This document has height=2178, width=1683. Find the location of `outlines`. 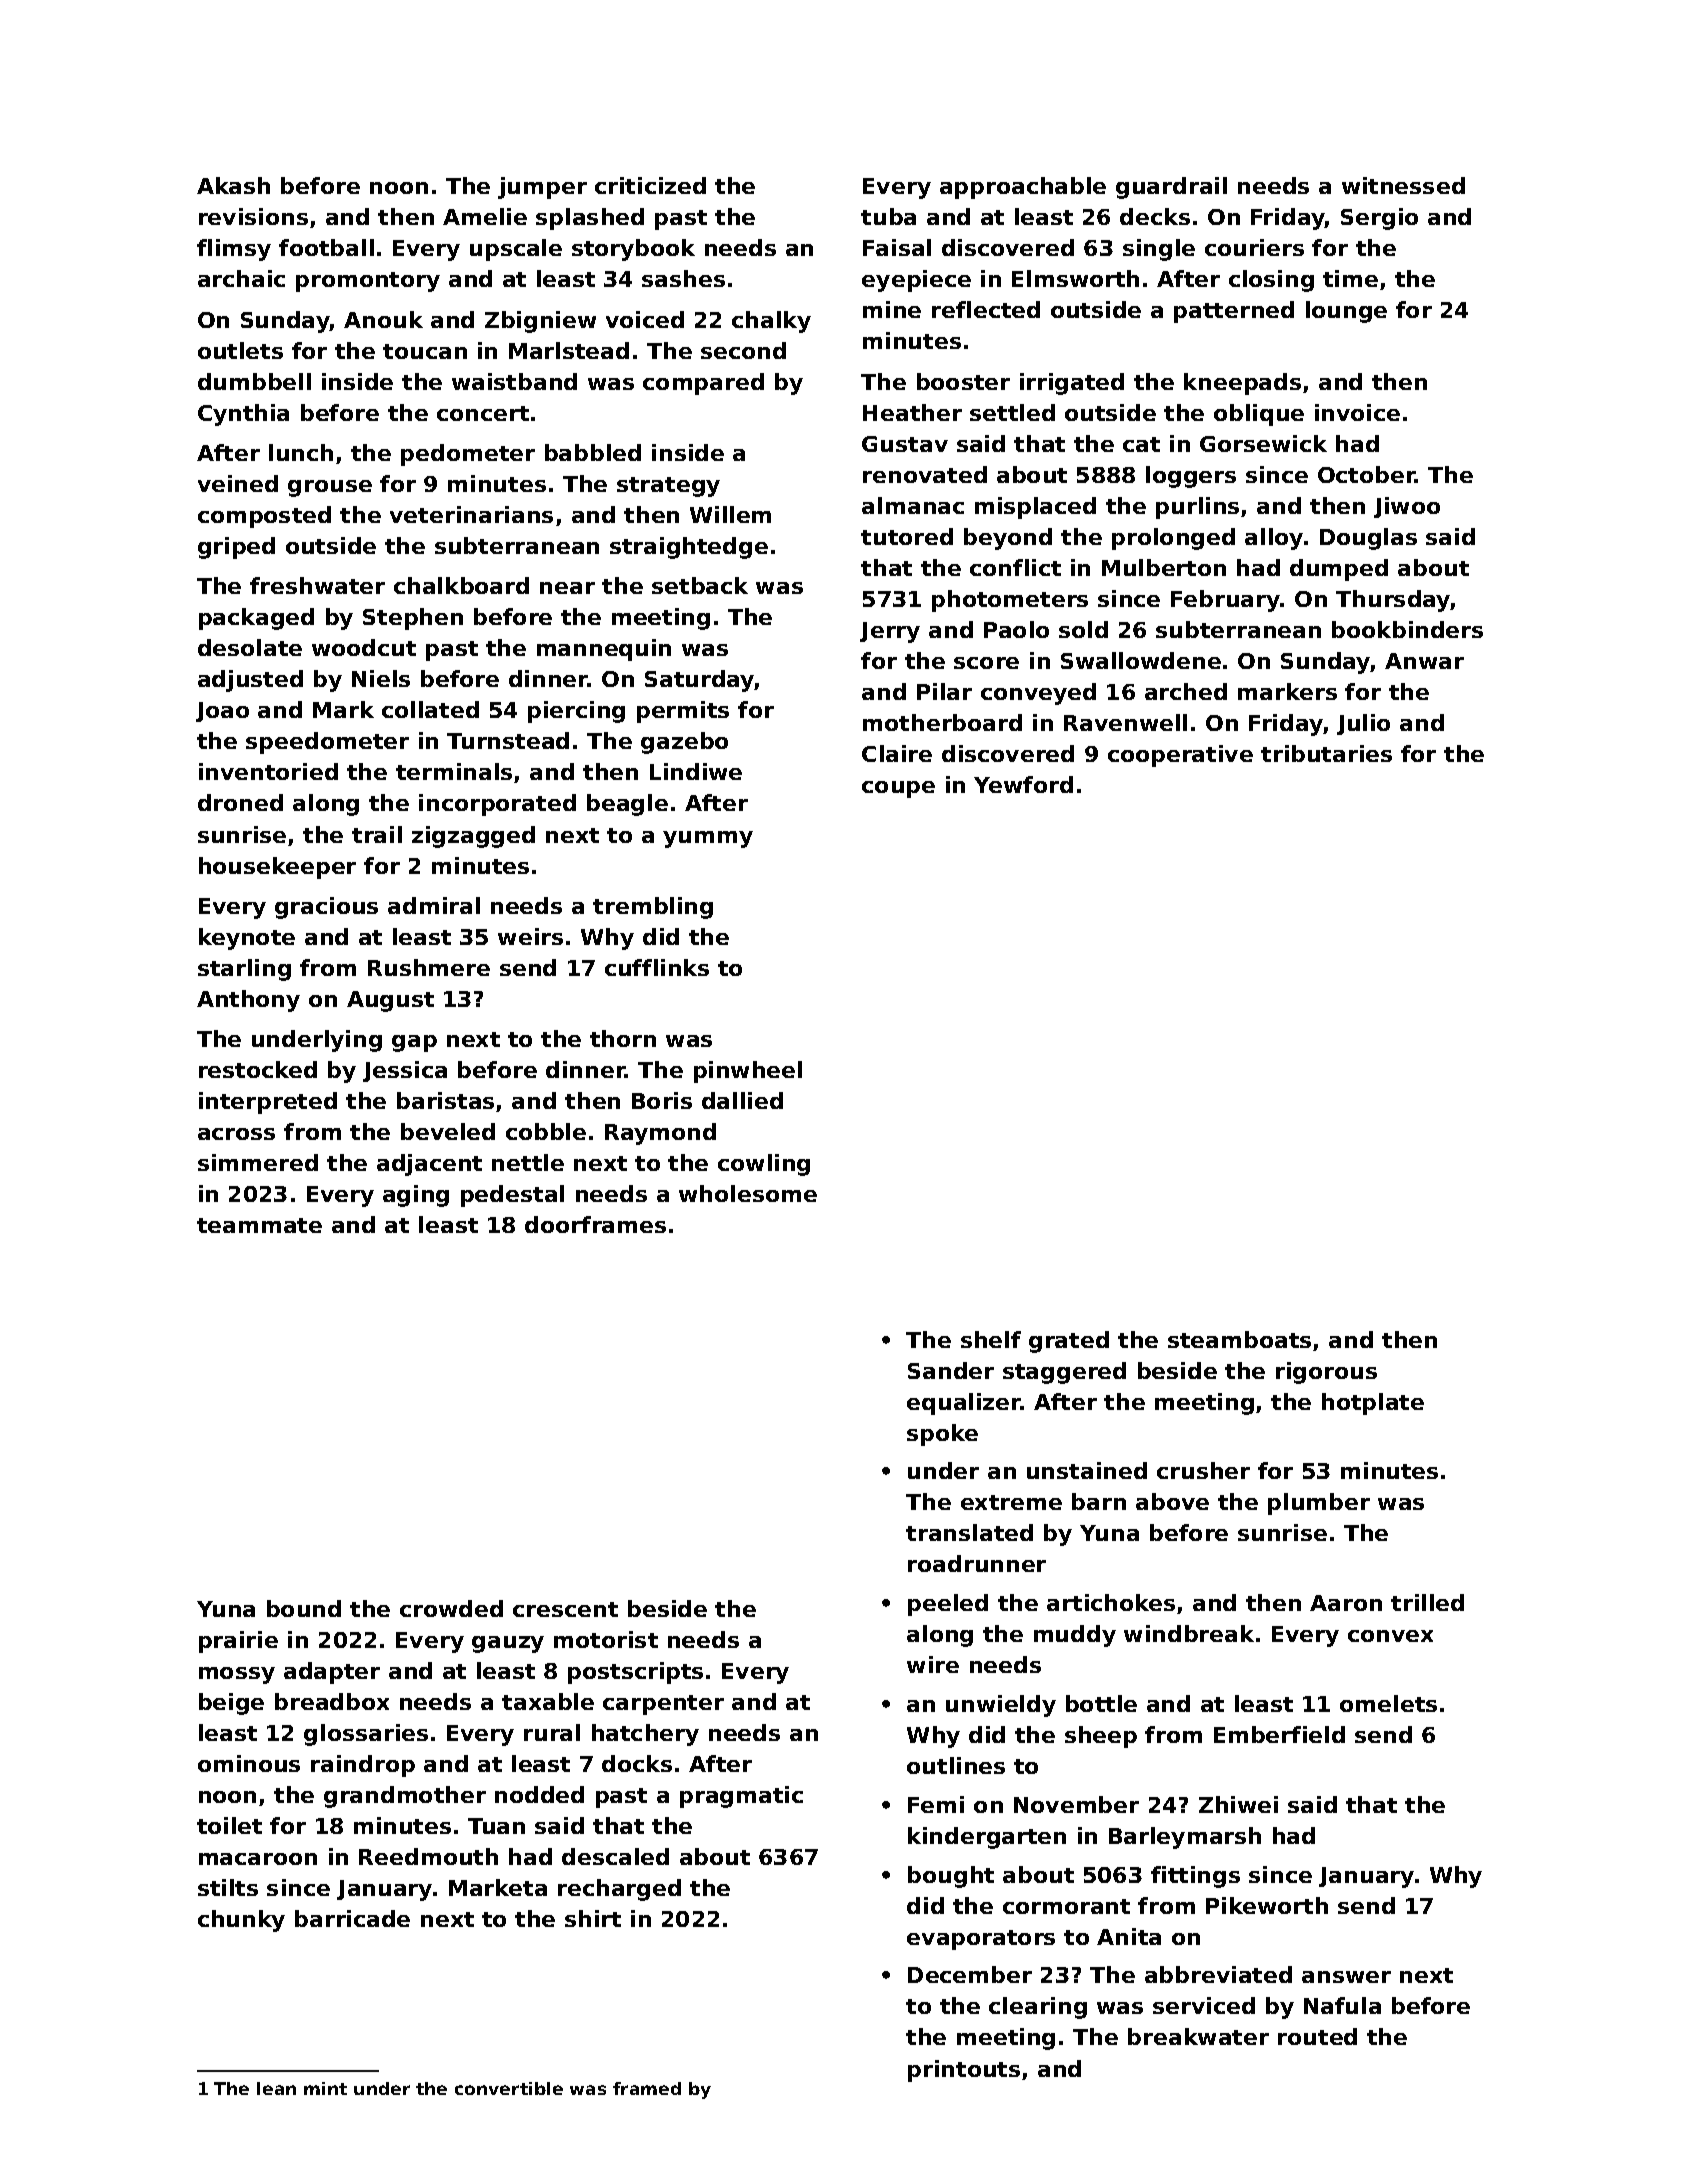

outlines is located at coordinates (956, 1765).
